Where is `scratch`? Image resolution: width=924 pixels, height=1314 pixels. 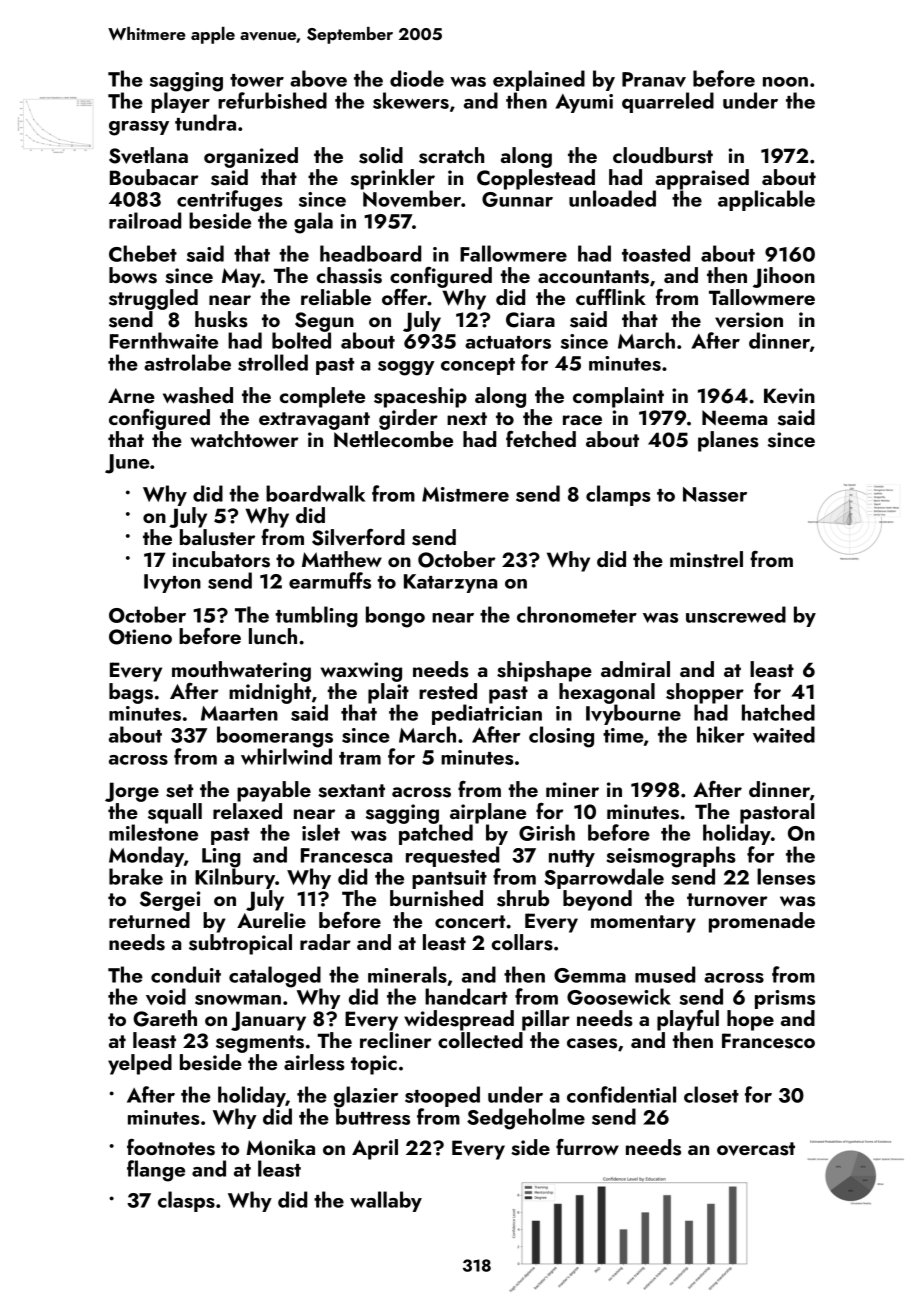 scratch is located at coordinates (451, 155).
